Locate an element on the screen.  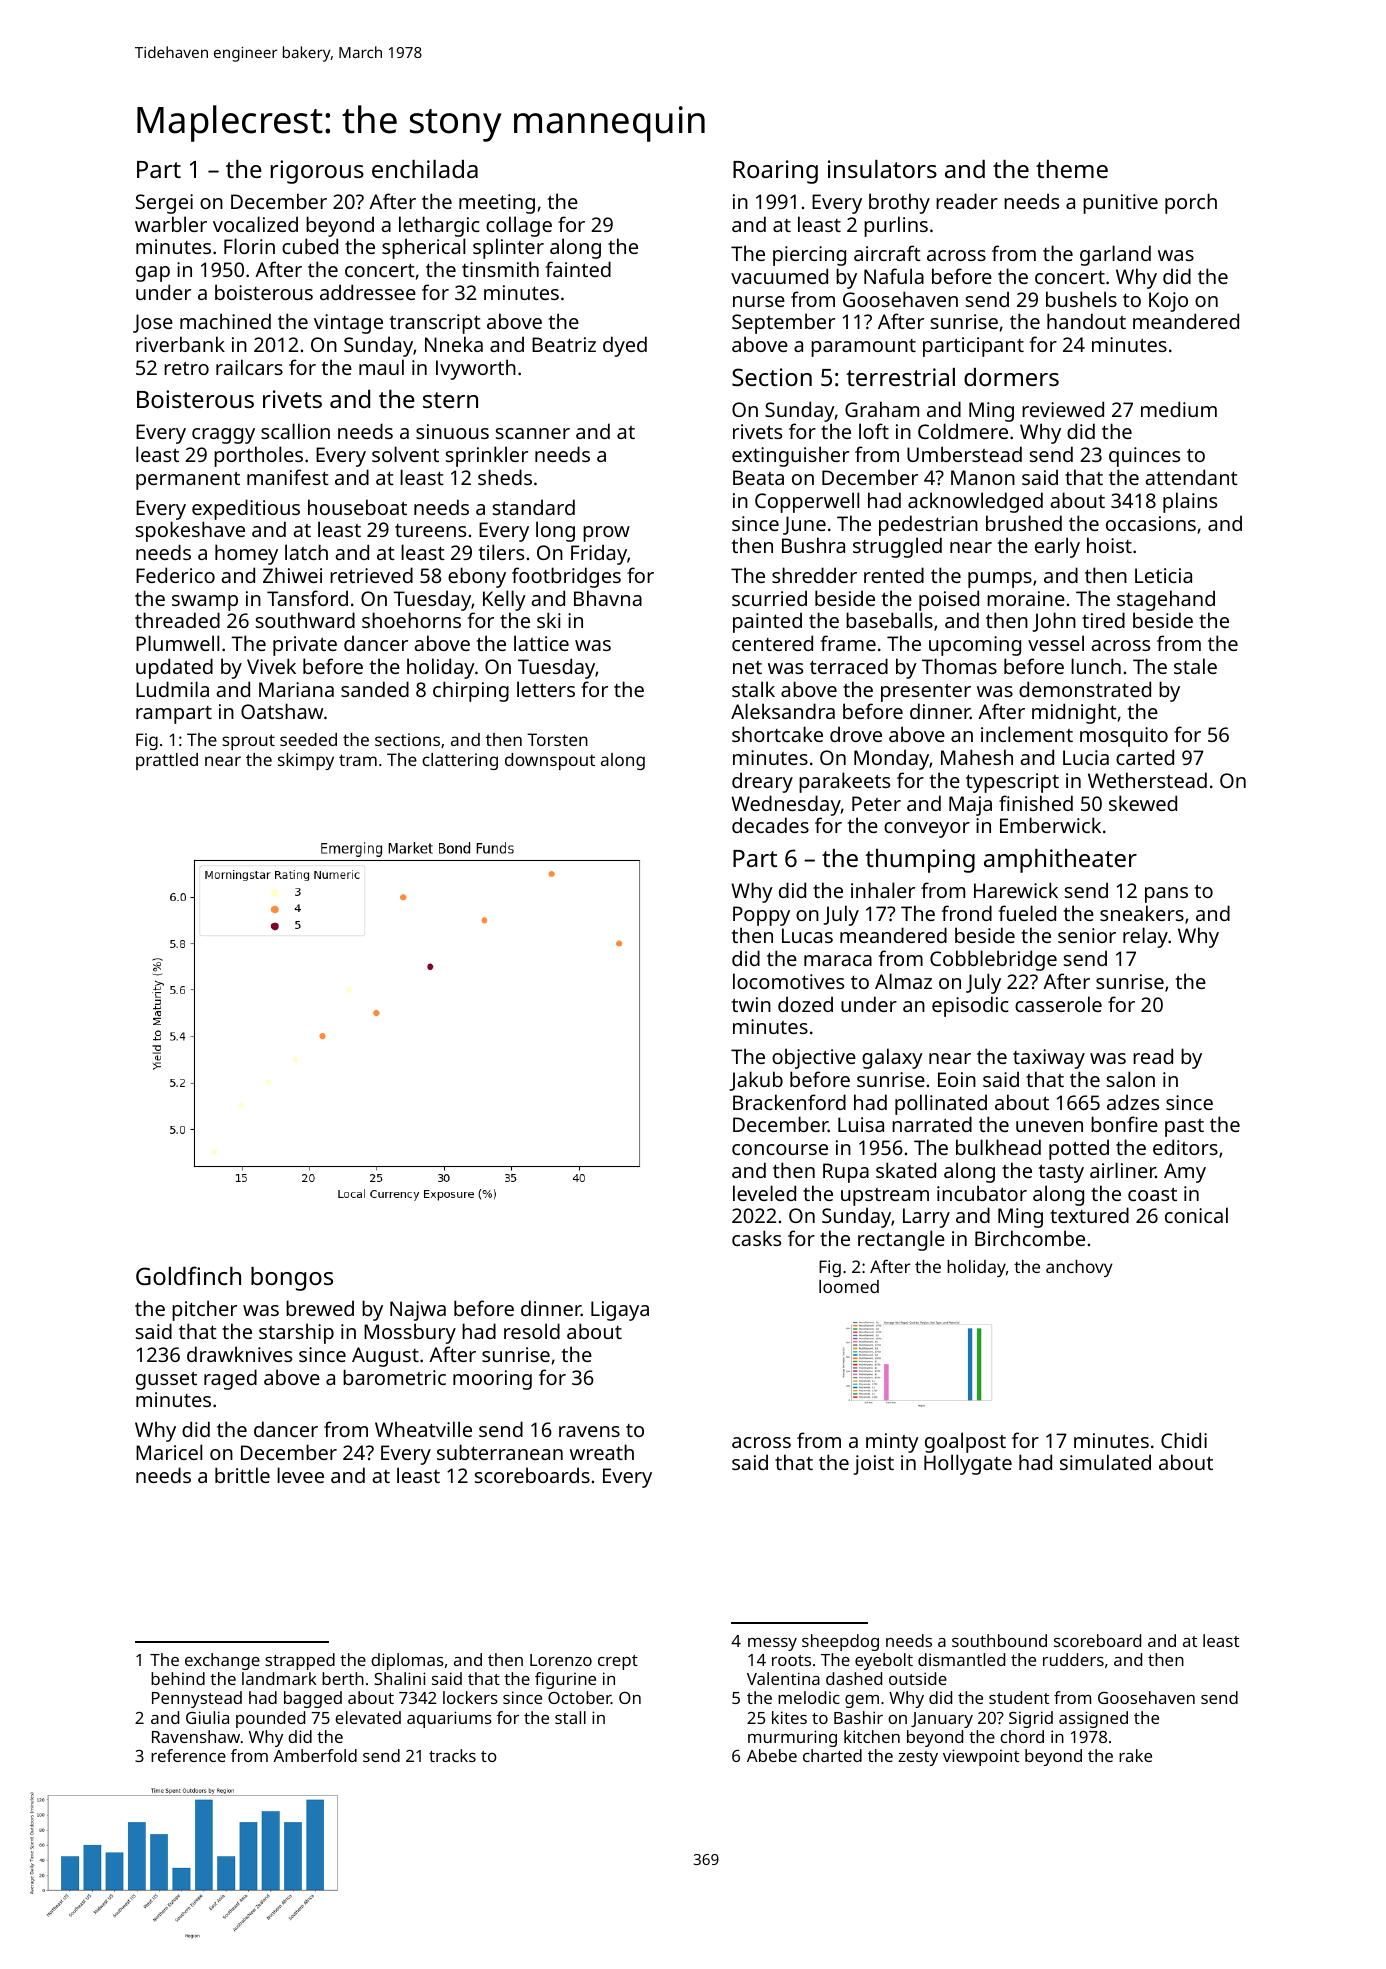
mosquito is located at coordinates (1124, 737).
